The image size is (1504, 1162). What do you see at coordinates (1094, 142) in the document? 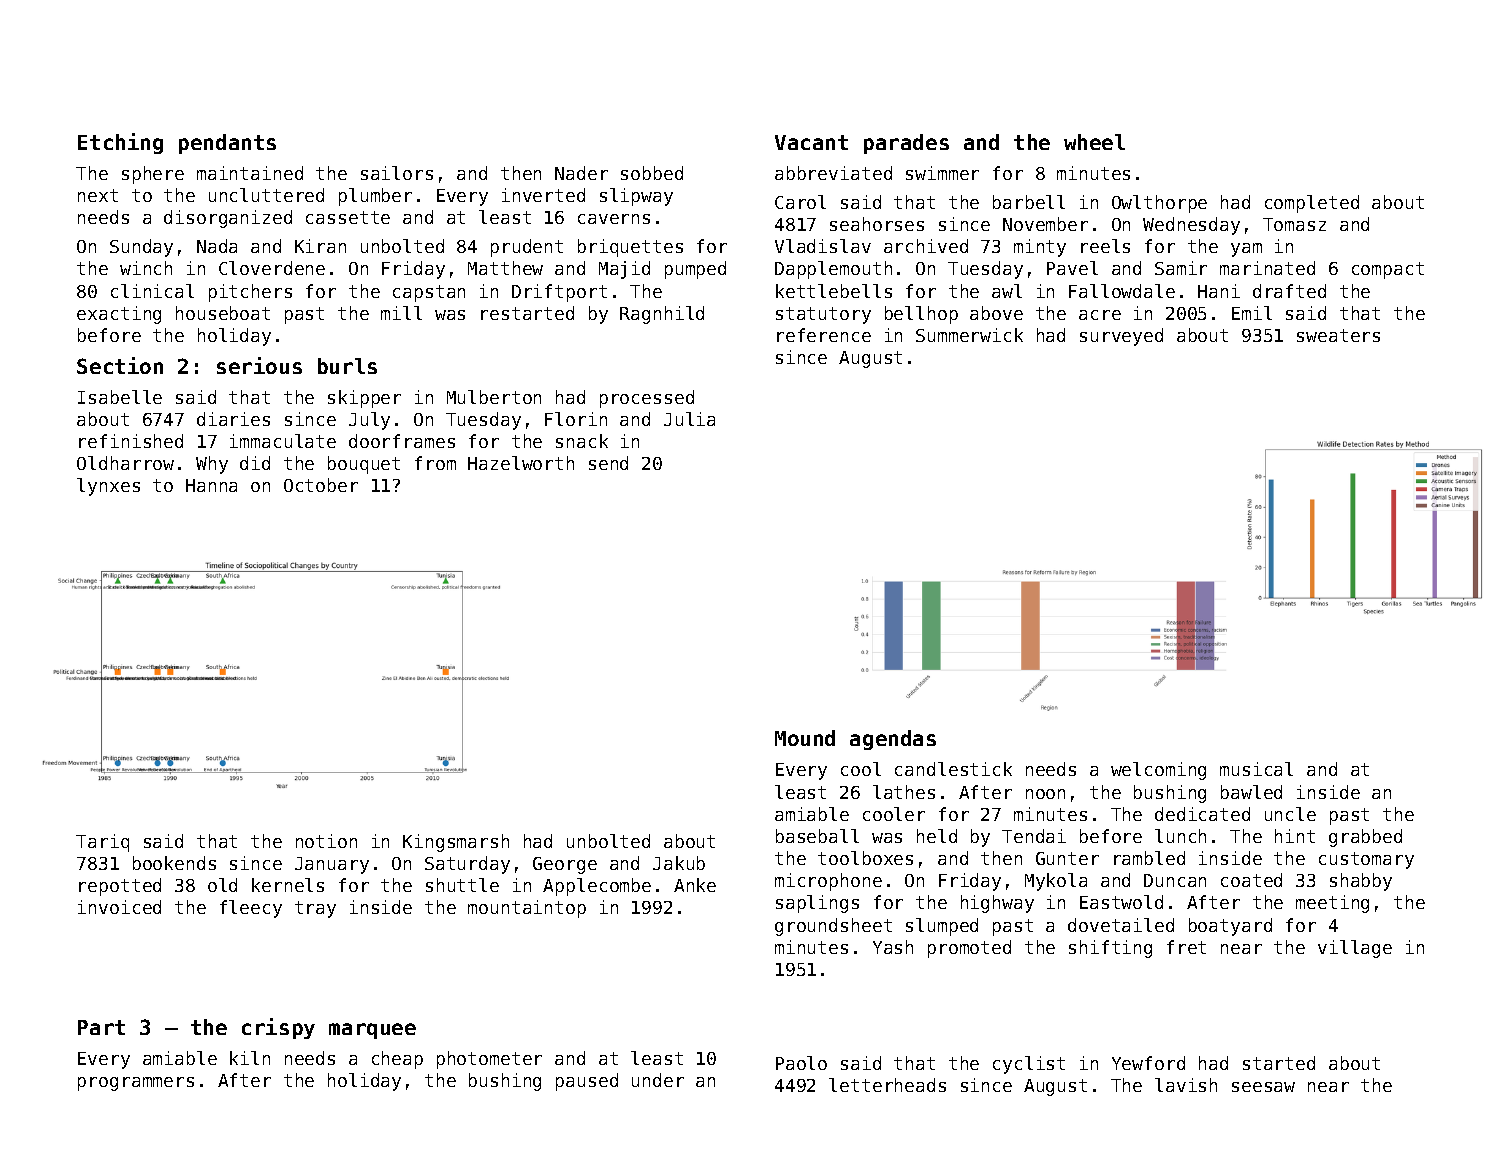
I see `wheel` at bounding box center [1094, 142].
